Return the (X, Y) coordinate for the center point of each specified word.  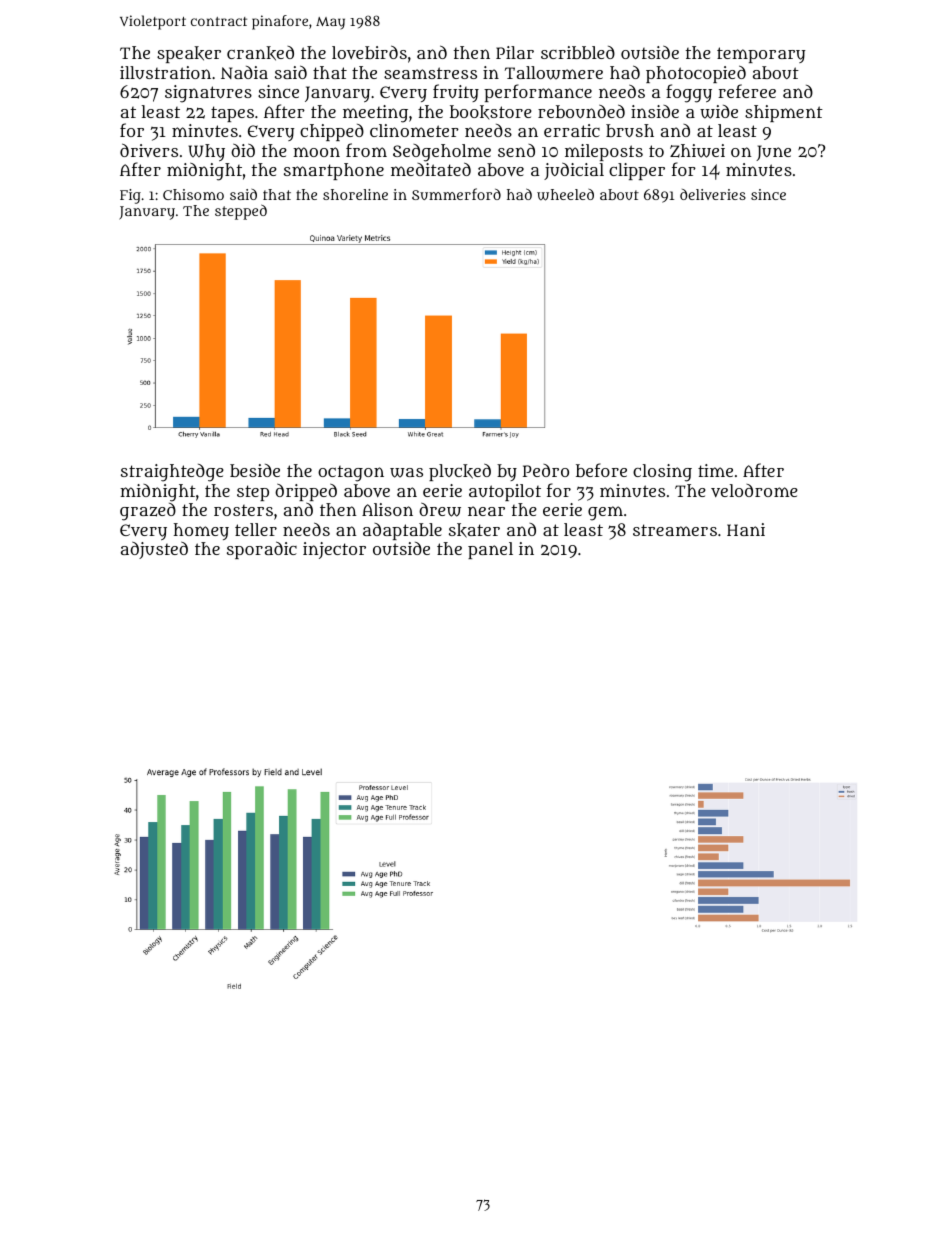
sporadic (262, 550)
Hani (746, 529)
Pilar (515, 52)
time (715, 470)
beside (255, 470)
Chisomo (193, 194)
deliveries (713, 194)
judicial (574, 171)
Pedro (546, 470)
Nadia (244, 72)
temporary (761, 55)
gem (605, 513)
